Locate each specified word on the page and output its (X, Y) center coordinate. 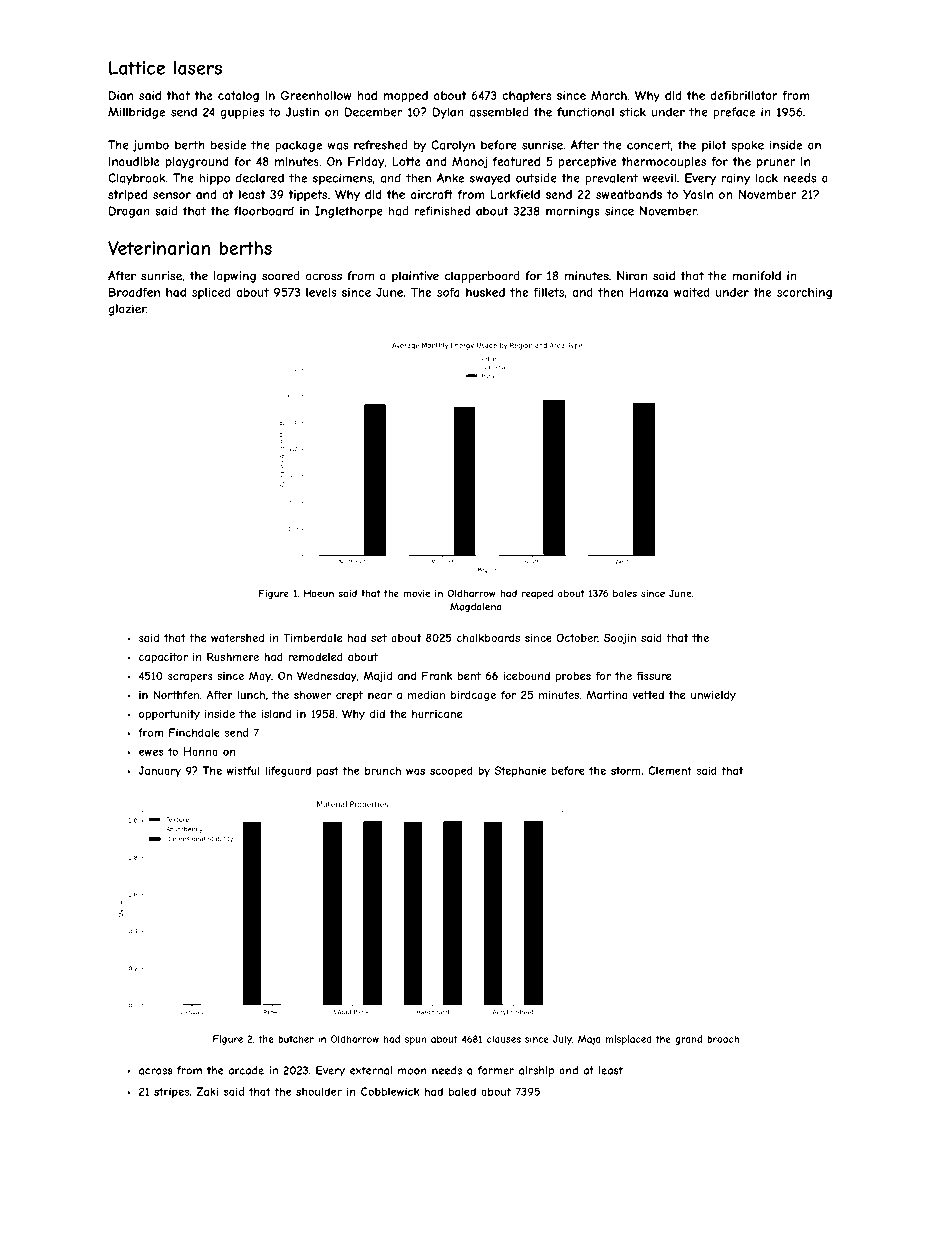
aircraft (432, 194)
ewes (151, 752)
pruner (776, 164)
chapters (526, 97)
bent (469, 676)
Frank (437, 675)
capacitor (163, 658)
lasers (198, 68)
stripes (171, 1092)
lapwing (235, 277)
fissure (653, 675)
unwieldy (713, 695)
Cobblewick (390, 1091)
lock (766, 178)
